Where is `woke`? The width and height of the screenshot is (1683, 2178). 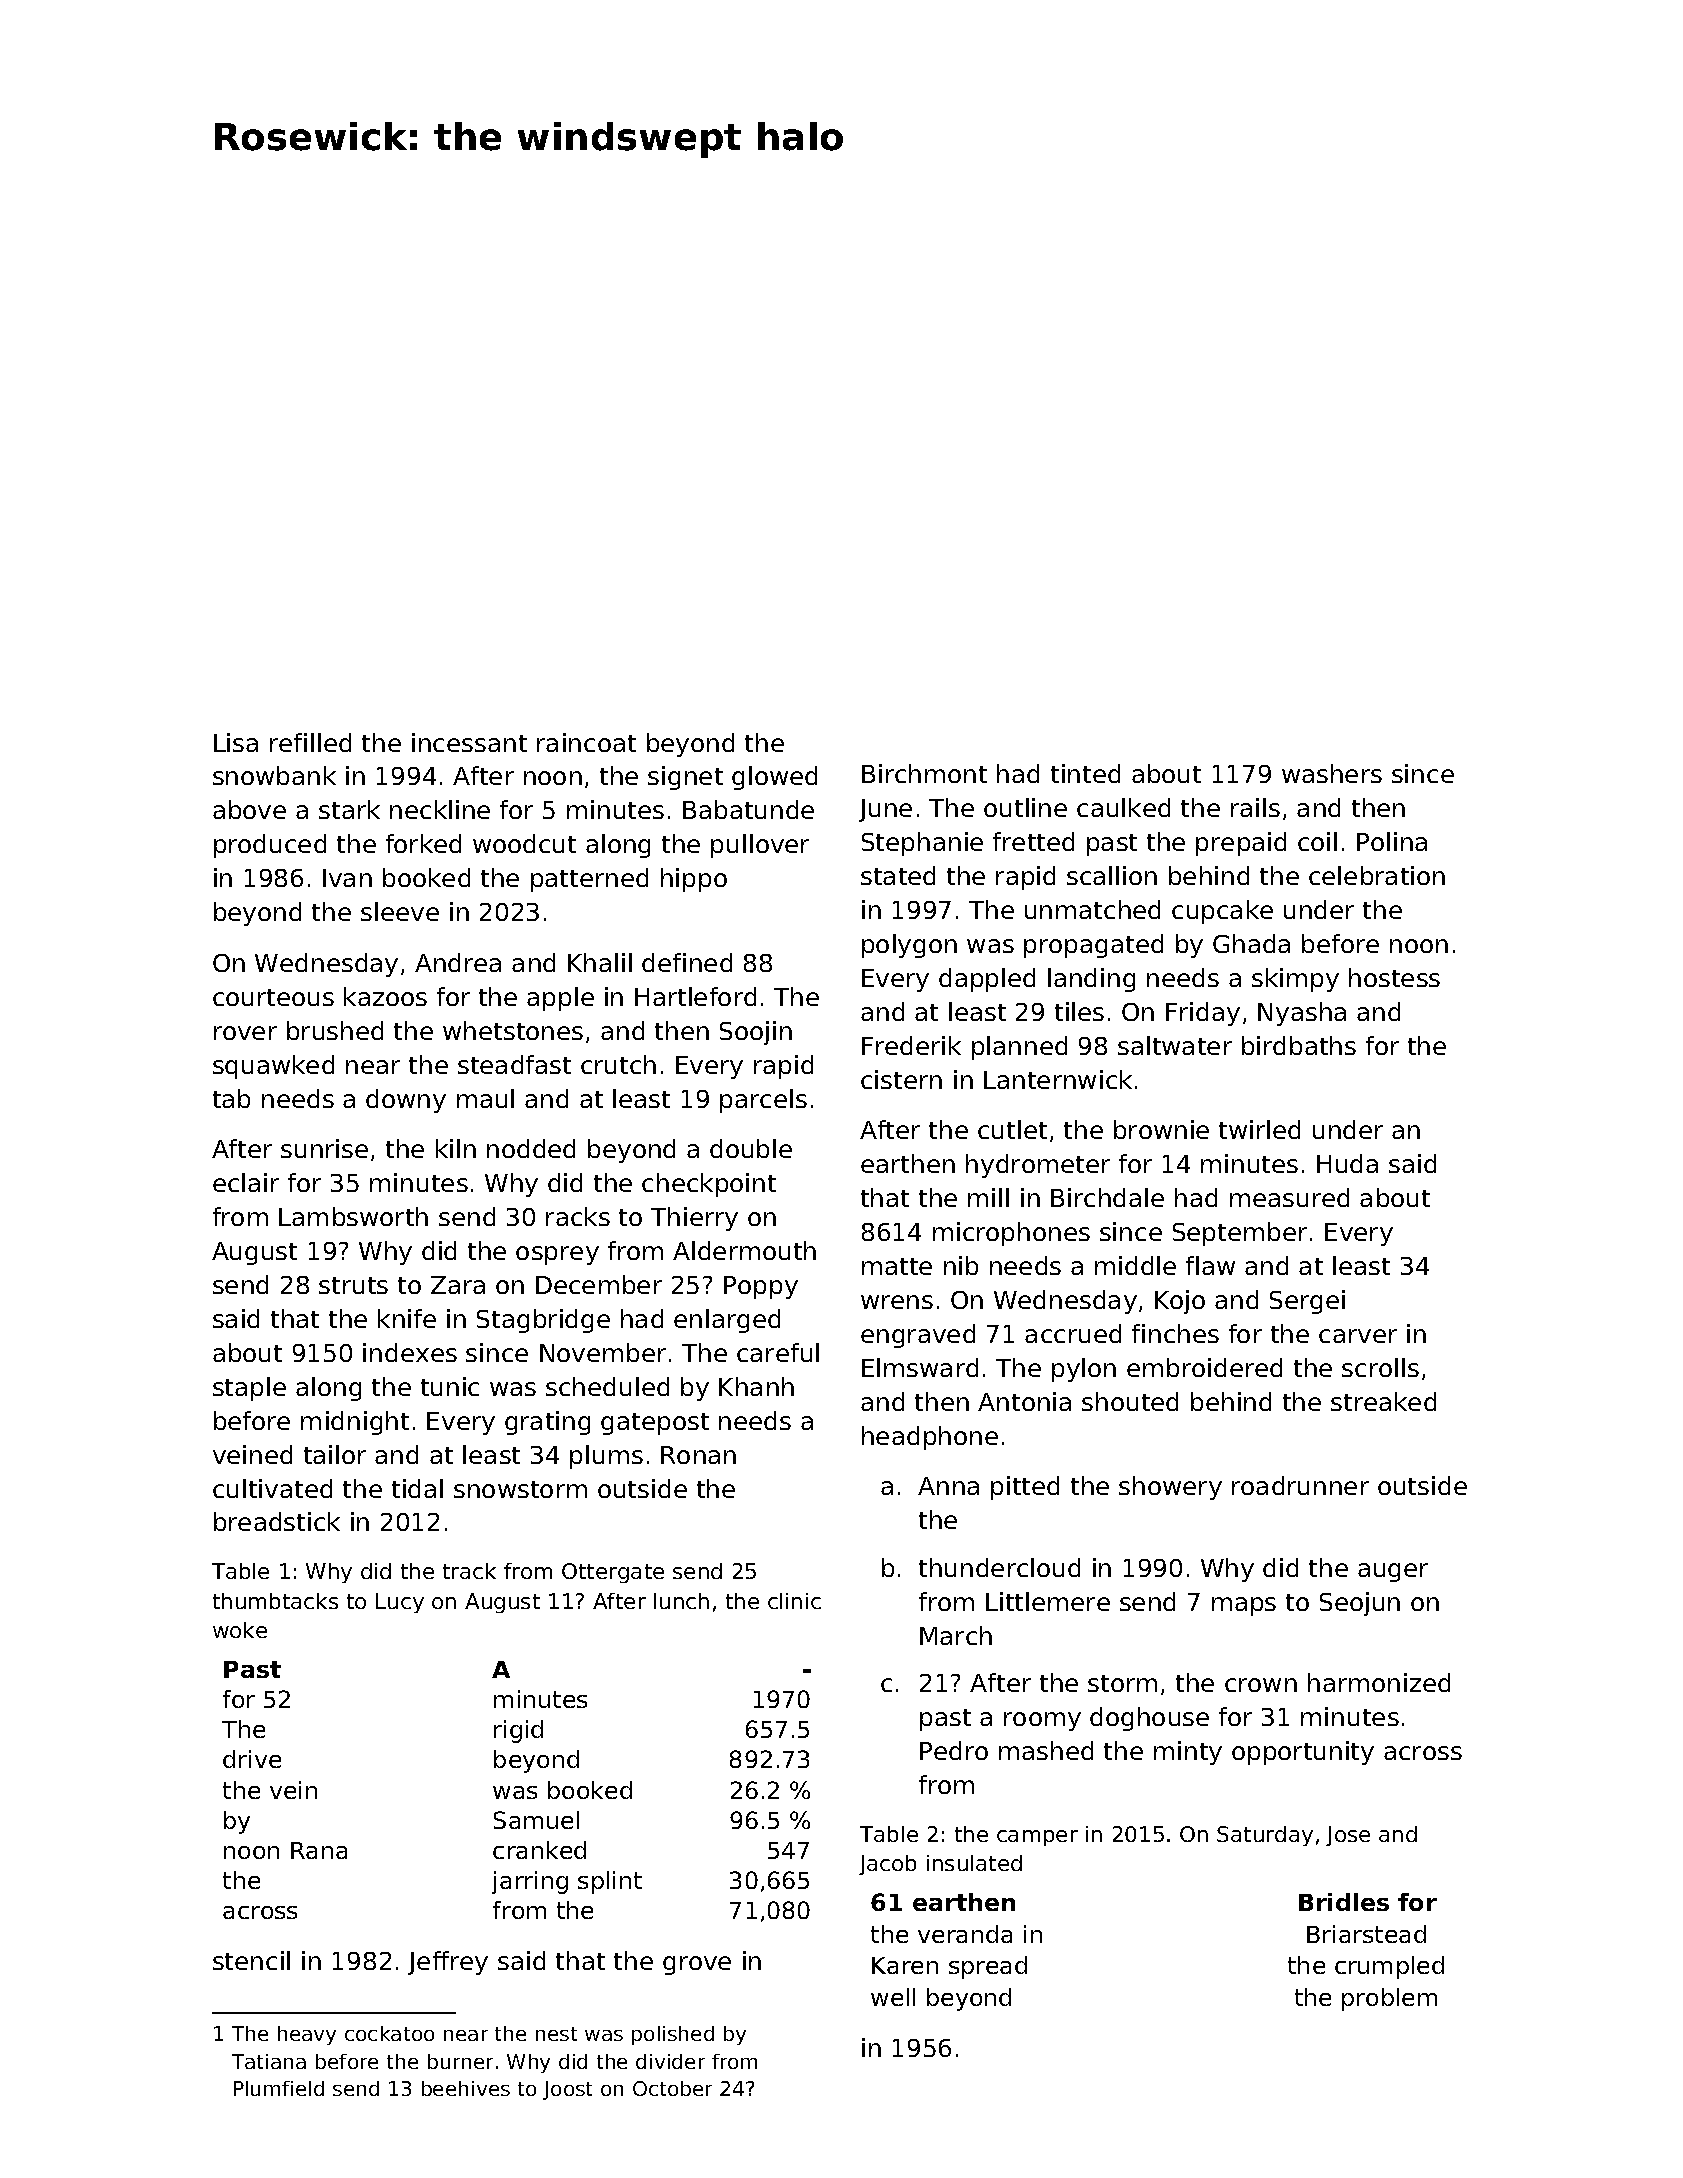
woke is located at coordinates (240, 1630).
